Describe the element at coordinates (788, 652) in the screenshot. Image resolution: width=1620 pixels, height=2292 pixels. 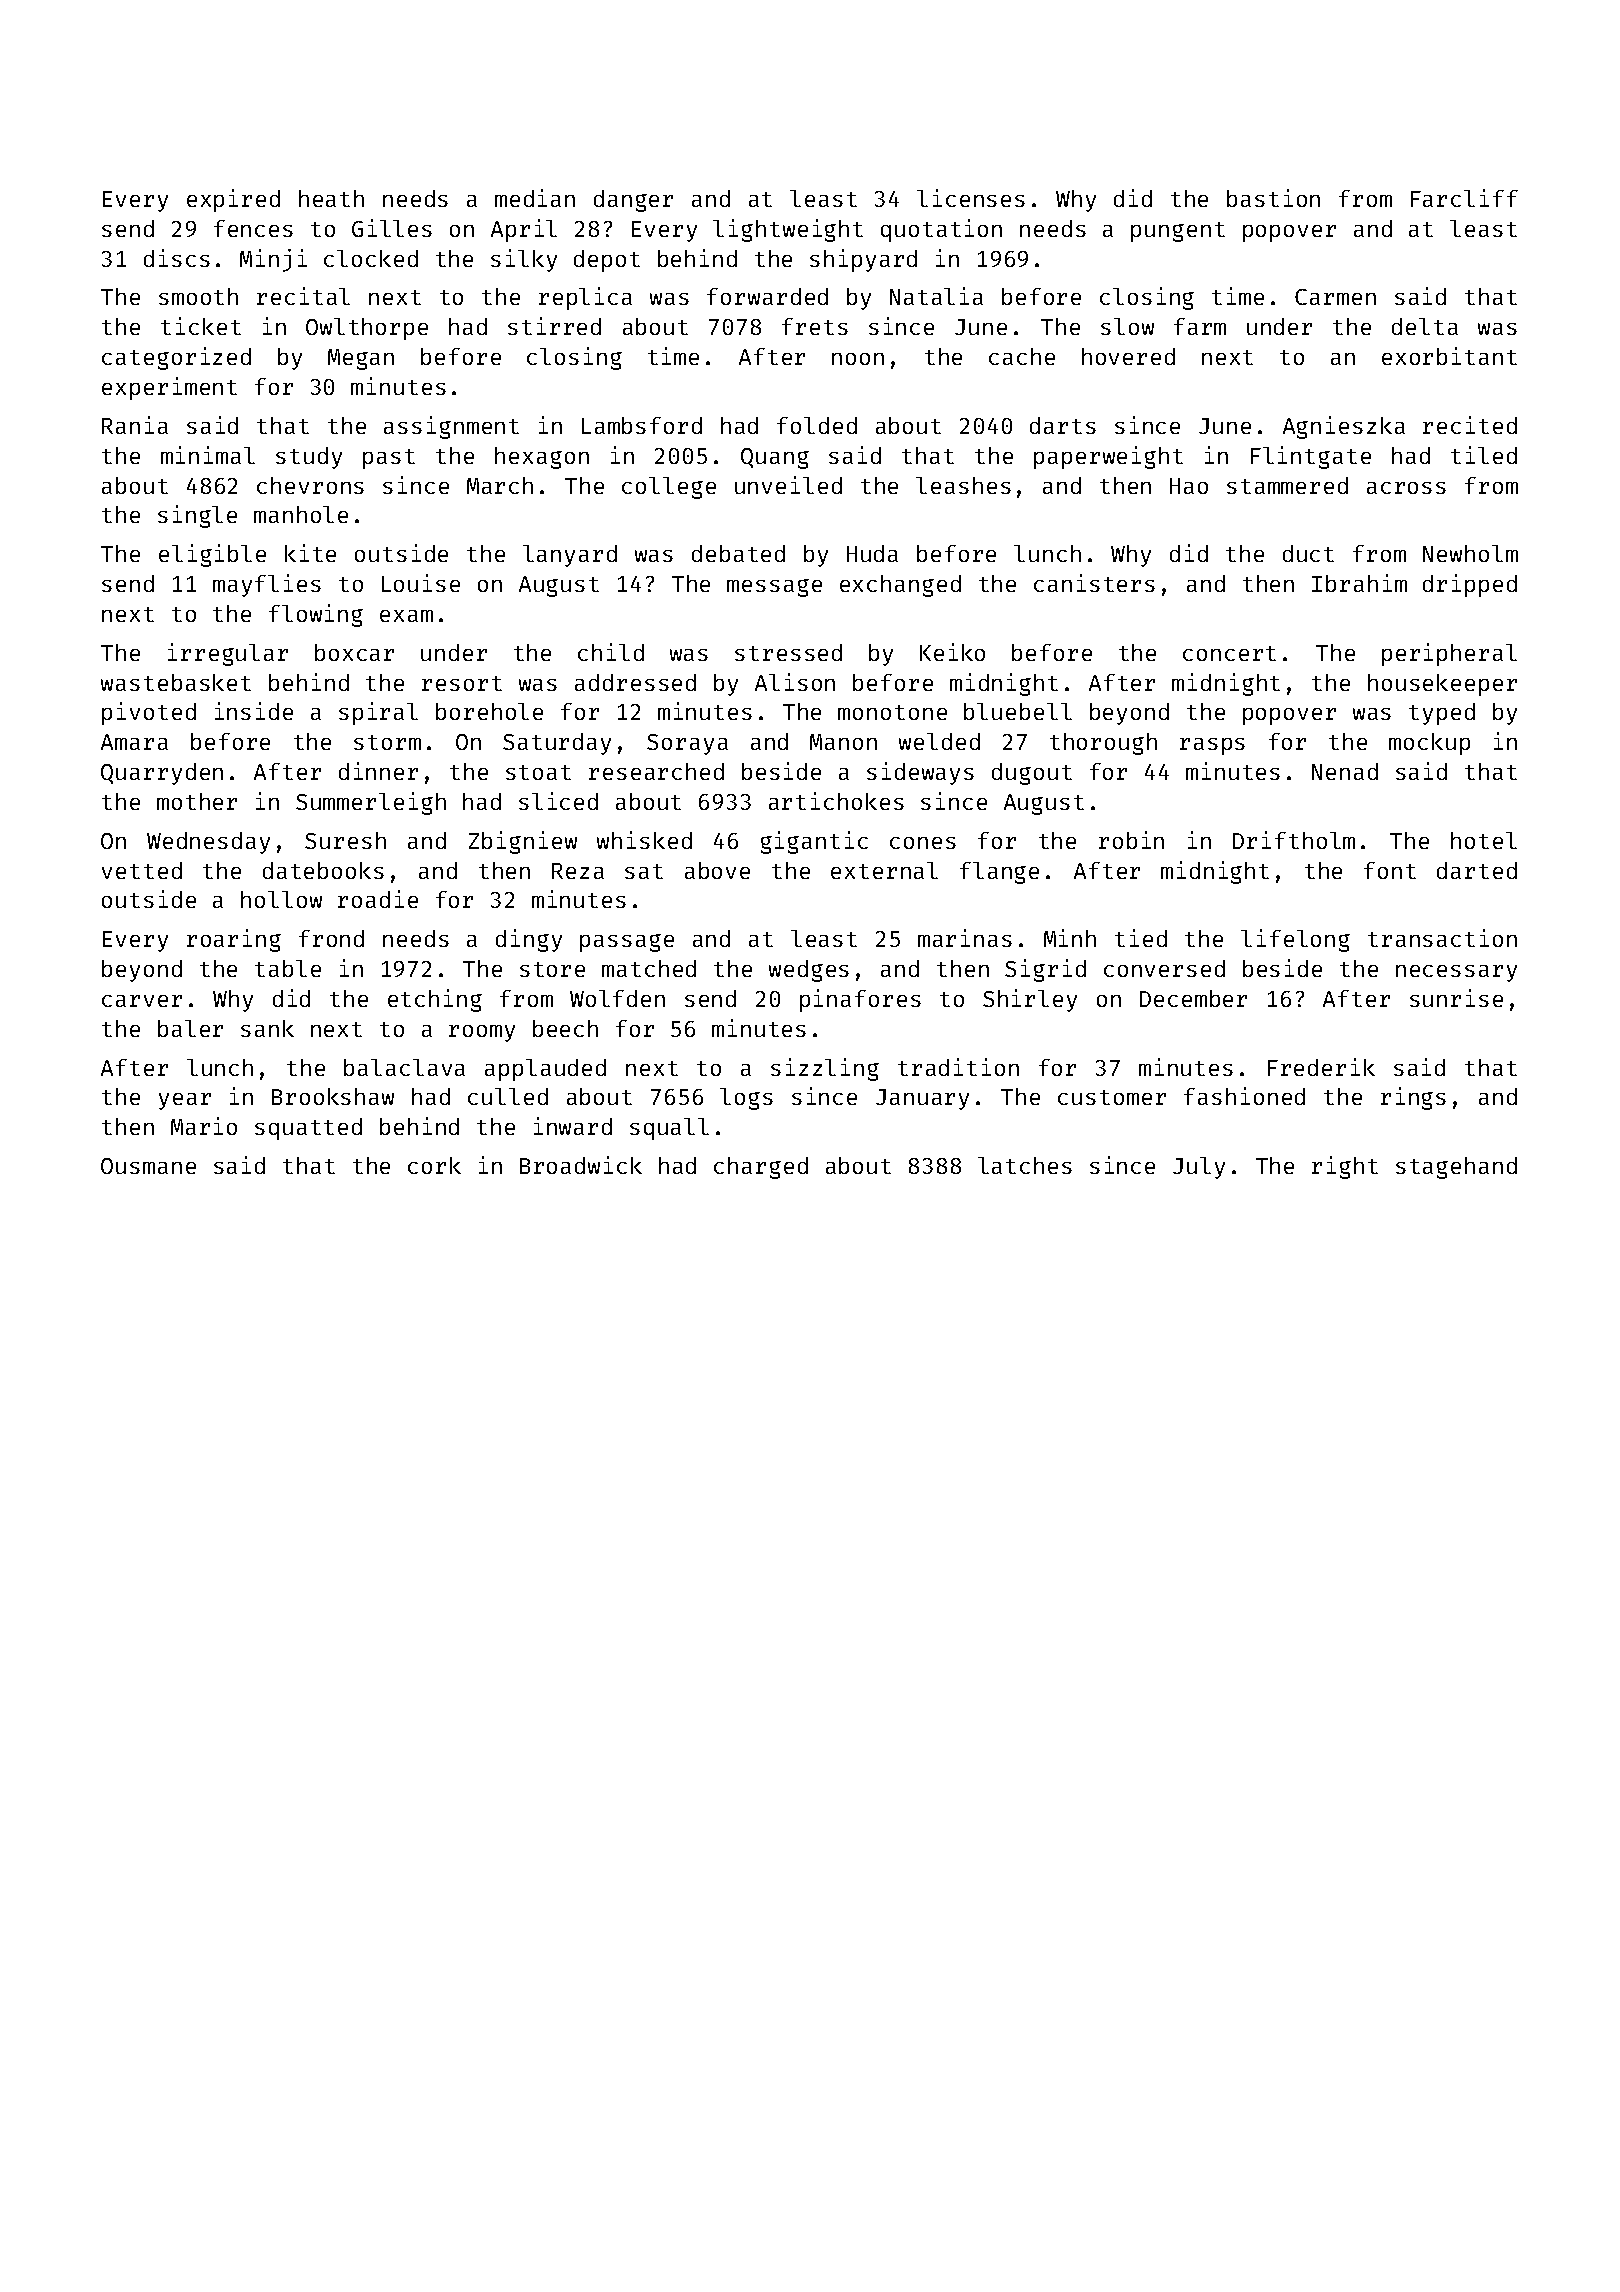
I see `stressed` at that location.
